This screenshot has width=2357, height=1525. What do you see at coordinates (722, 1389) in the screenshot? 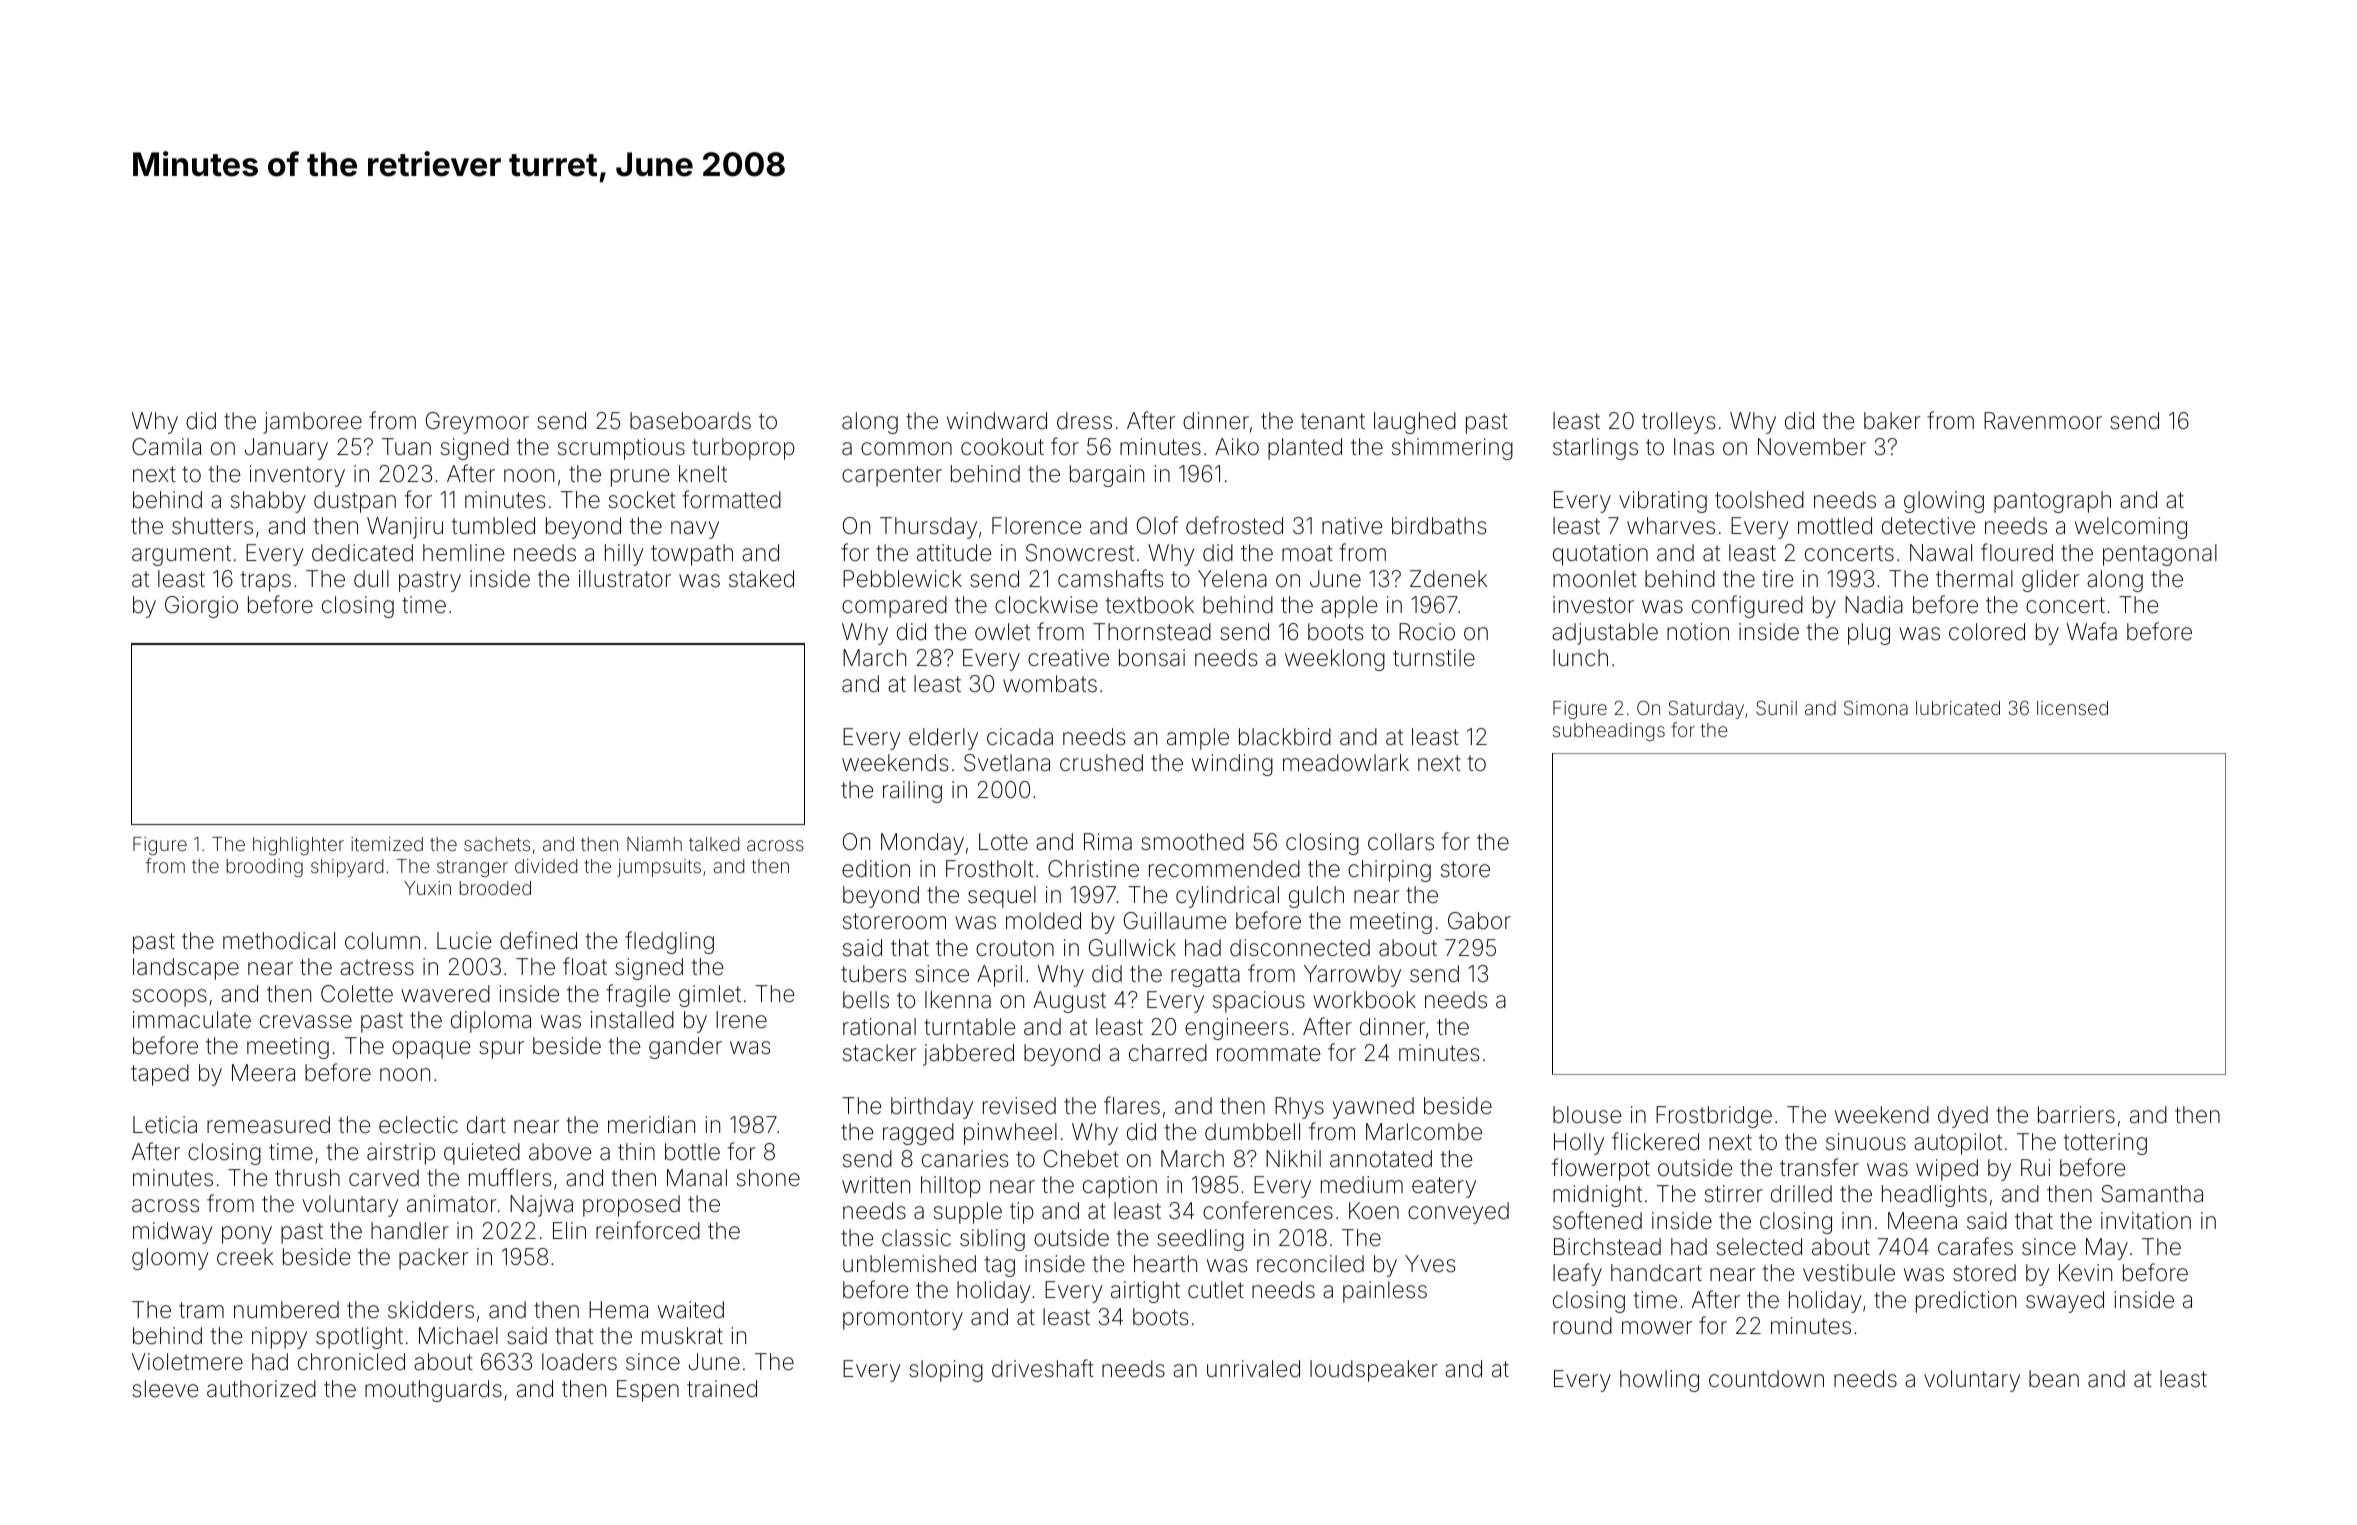
I see `trained` at bounding box center [722, 1389].
